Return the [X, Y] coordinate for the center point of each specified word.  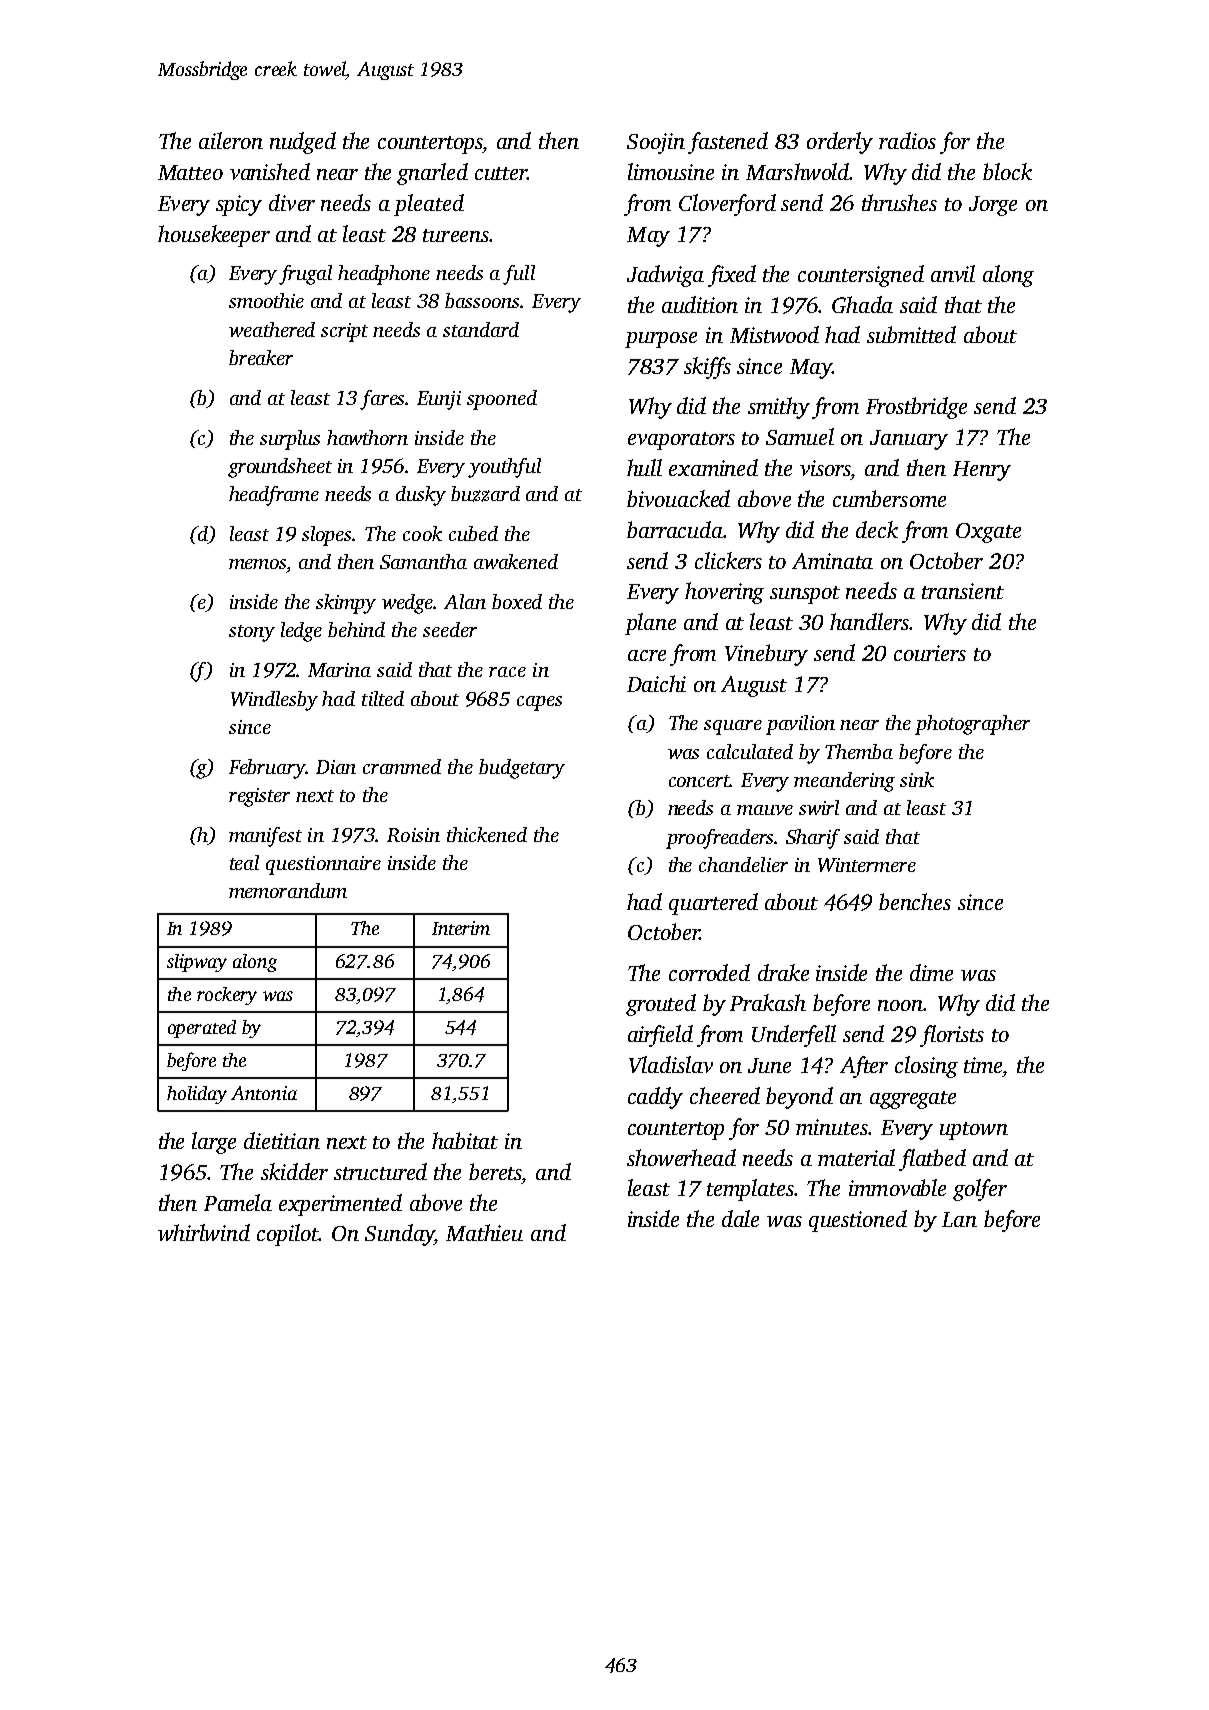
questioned [858, 1221]
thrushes [899, 202]
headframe [274, 496]
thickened [487, 834]
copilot [288, 1235]
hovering [724, 593]
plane [650, 624]
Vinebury [766, 655]
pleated [429, 205]
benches [915, 901]
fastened [728, 143]
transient [963, 591]
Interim [461, 928]
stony [252, 633]
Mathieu [484, 1232]
